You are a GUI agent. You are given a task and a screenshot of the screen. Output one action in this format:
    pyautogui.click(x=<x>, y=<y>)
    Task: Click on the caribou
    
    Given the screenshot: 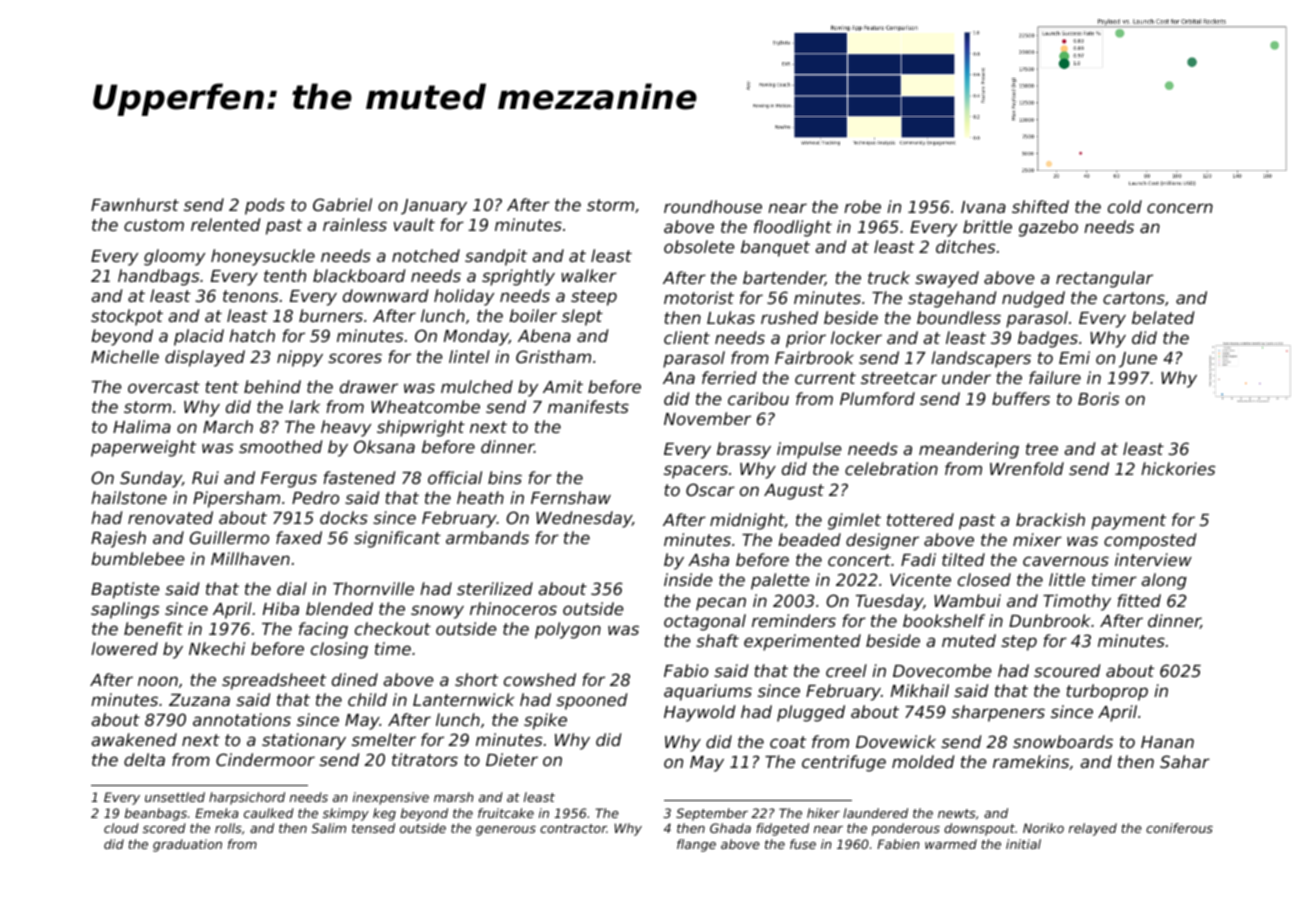 What is the action you would take?
    pyautogui.click(x=758, y=398)
